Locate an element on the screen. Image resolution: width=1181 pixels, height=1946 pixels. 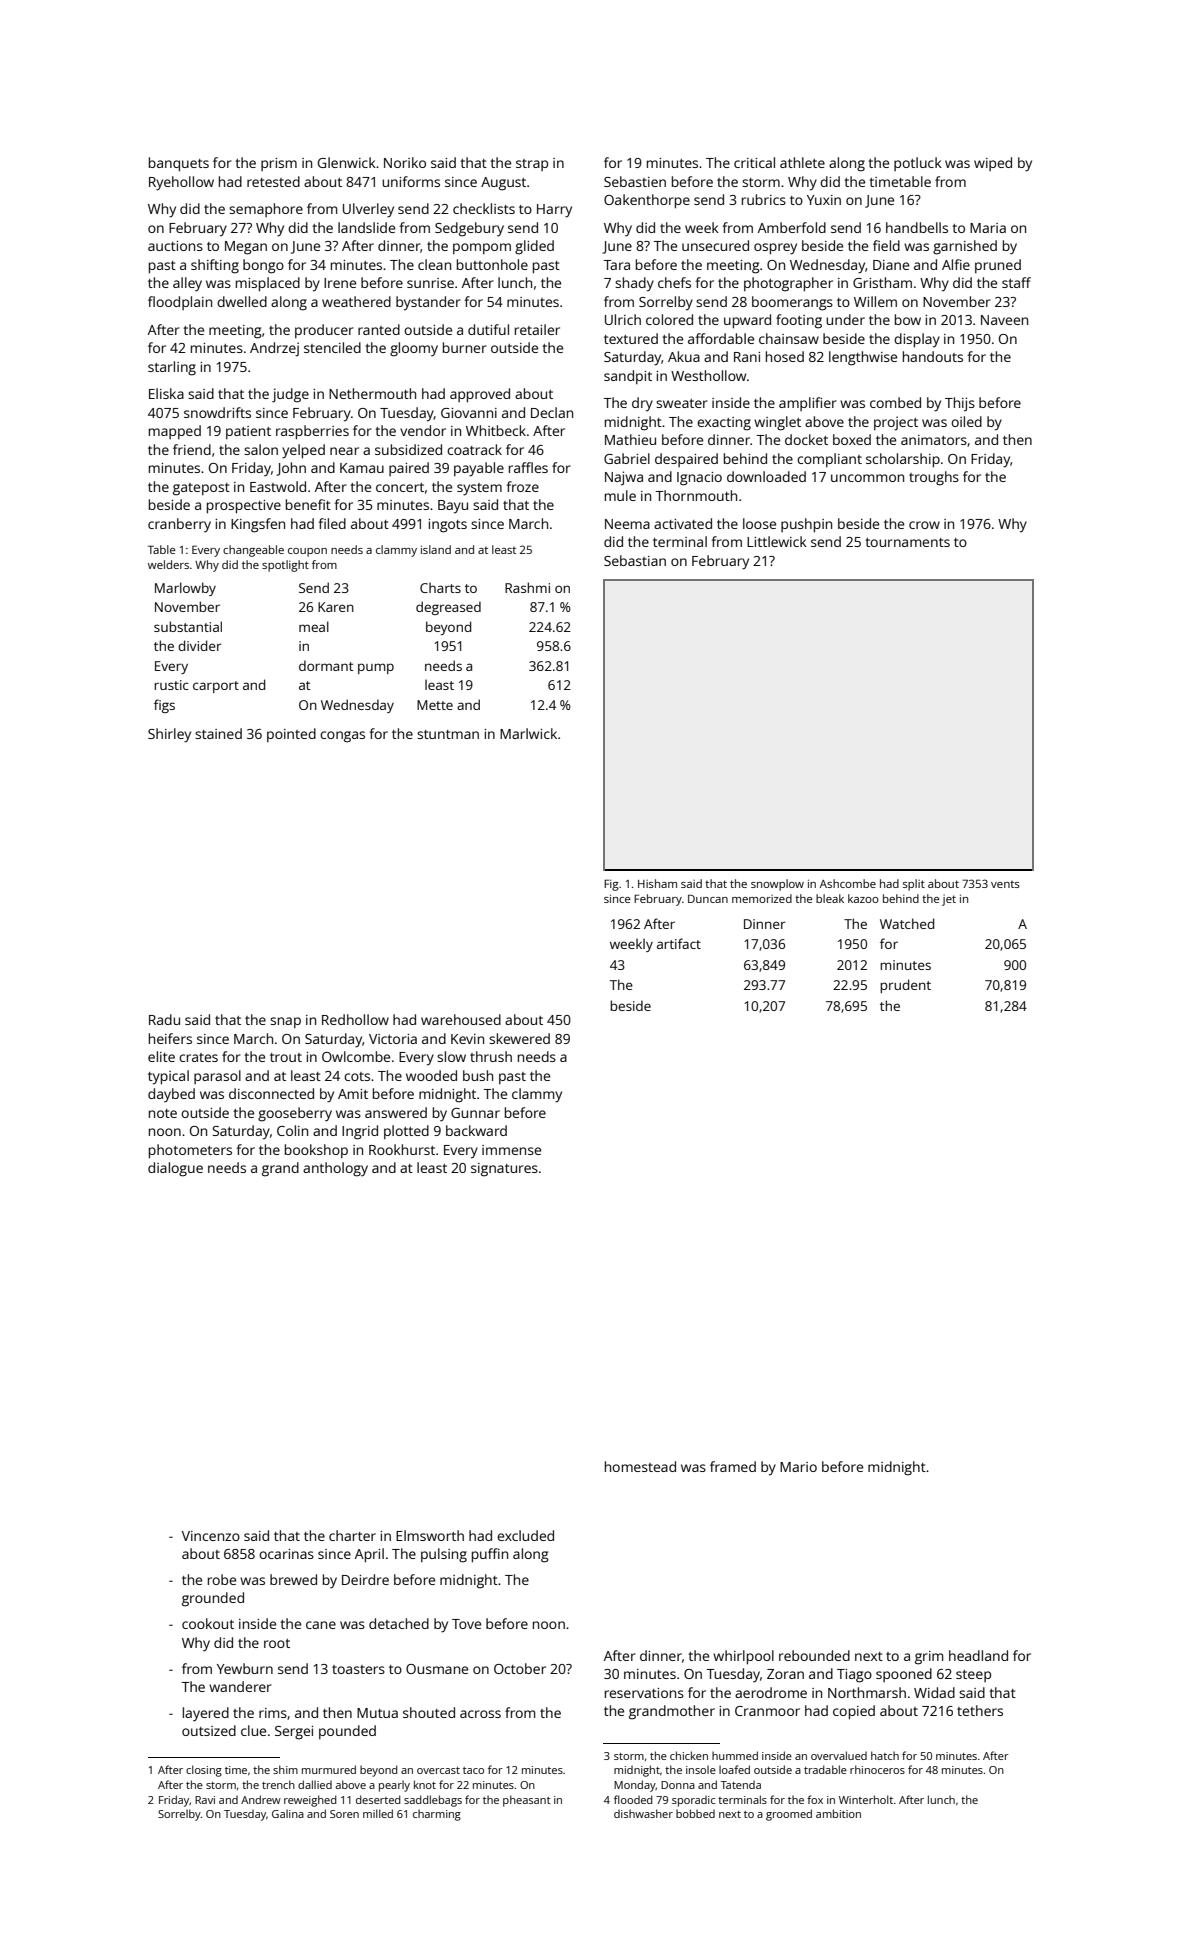
prudent is located at coordinates (905, 986).
